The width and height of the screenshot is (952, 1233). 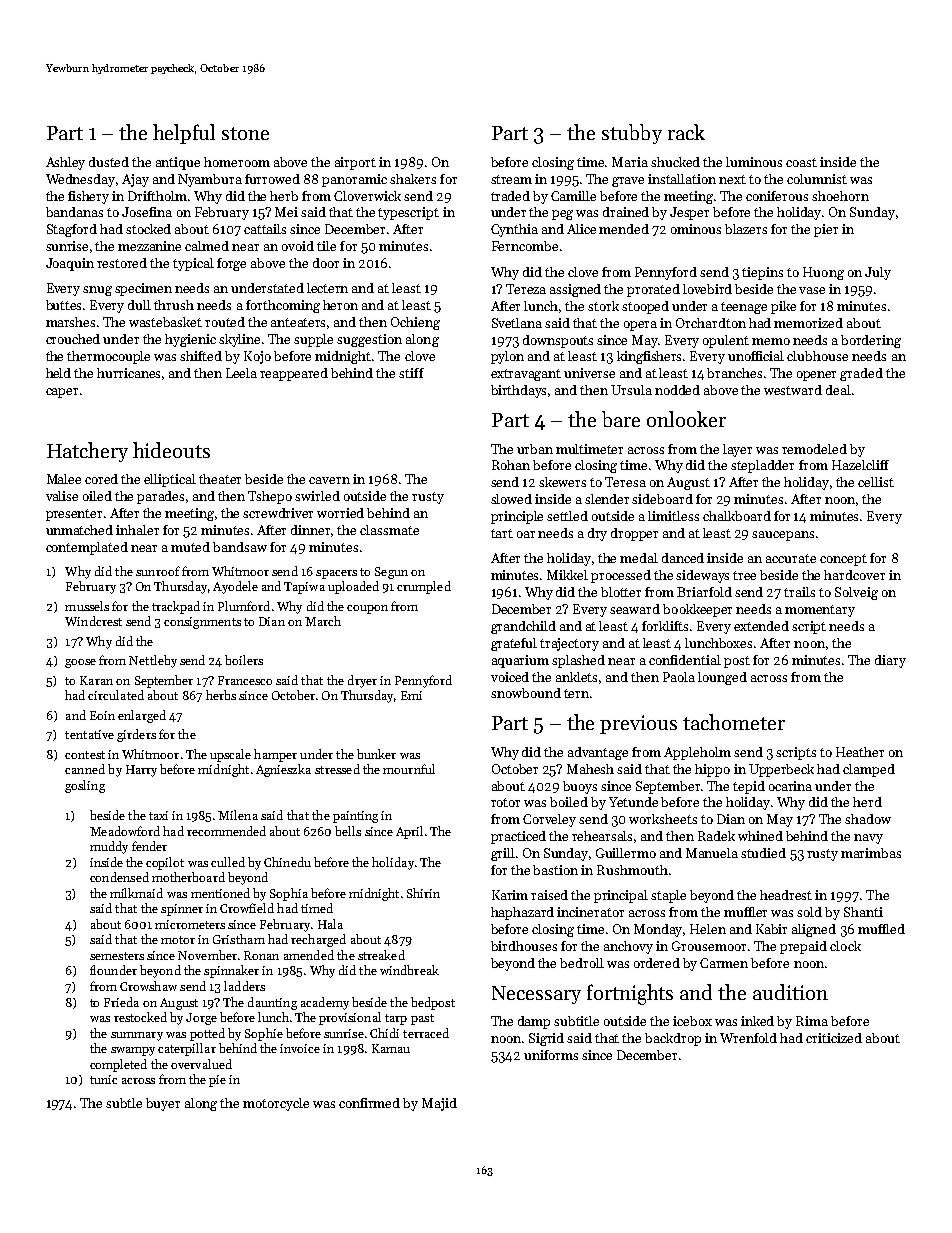 I want to click on provisional, so click(x=350, y=1018).
